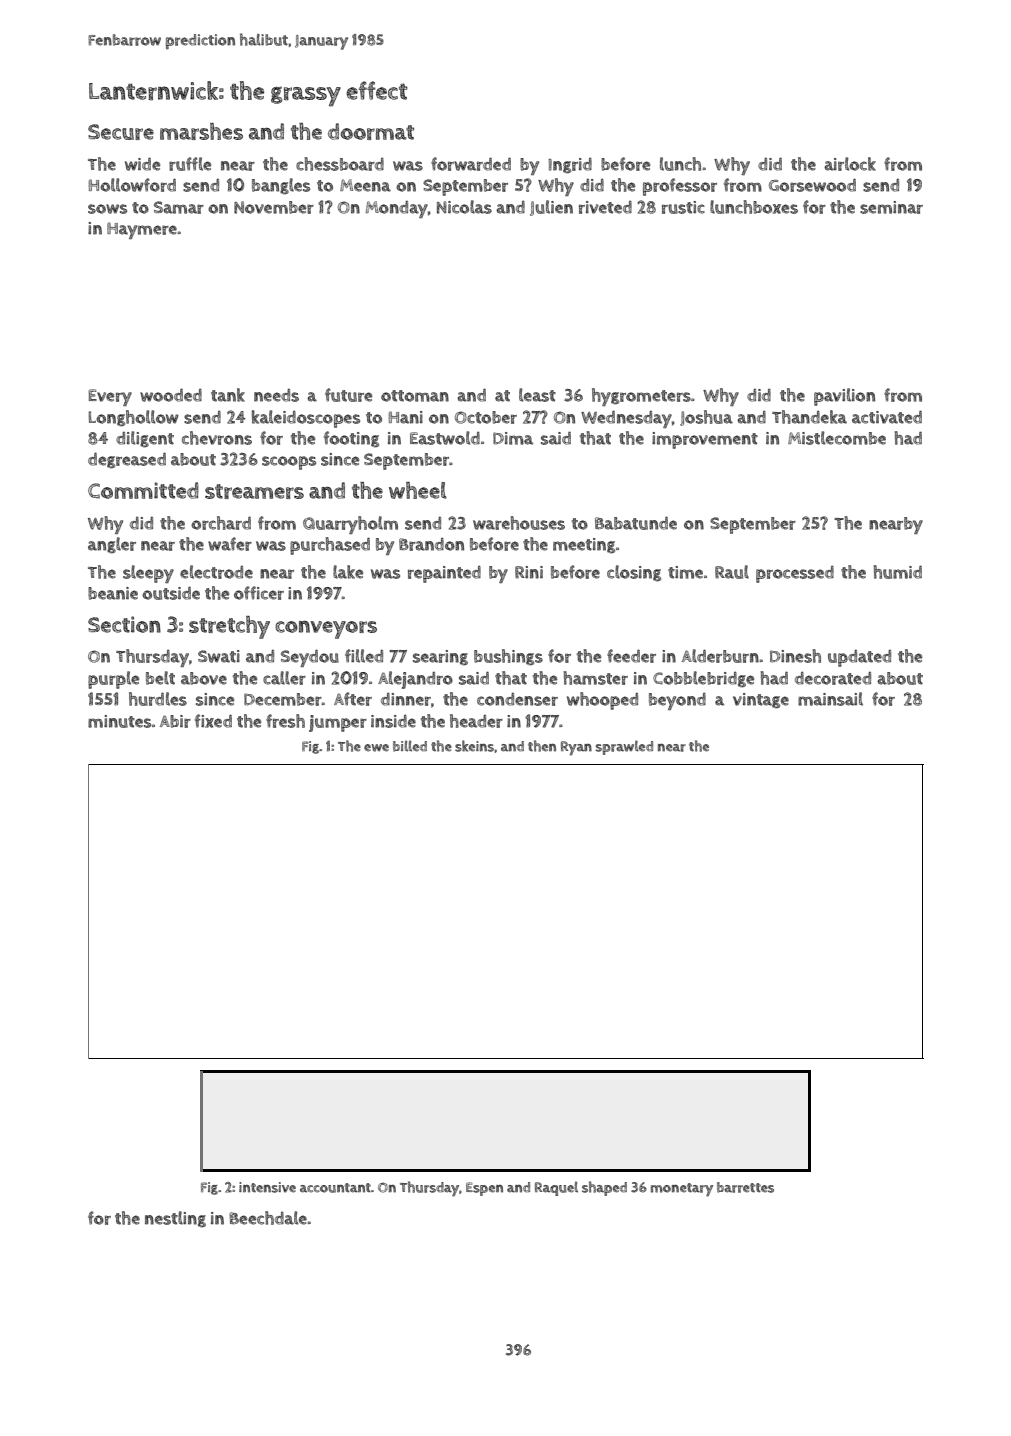  Describe the element at coordinates (471, 164) in the page. I see `forwarded` at that location.
